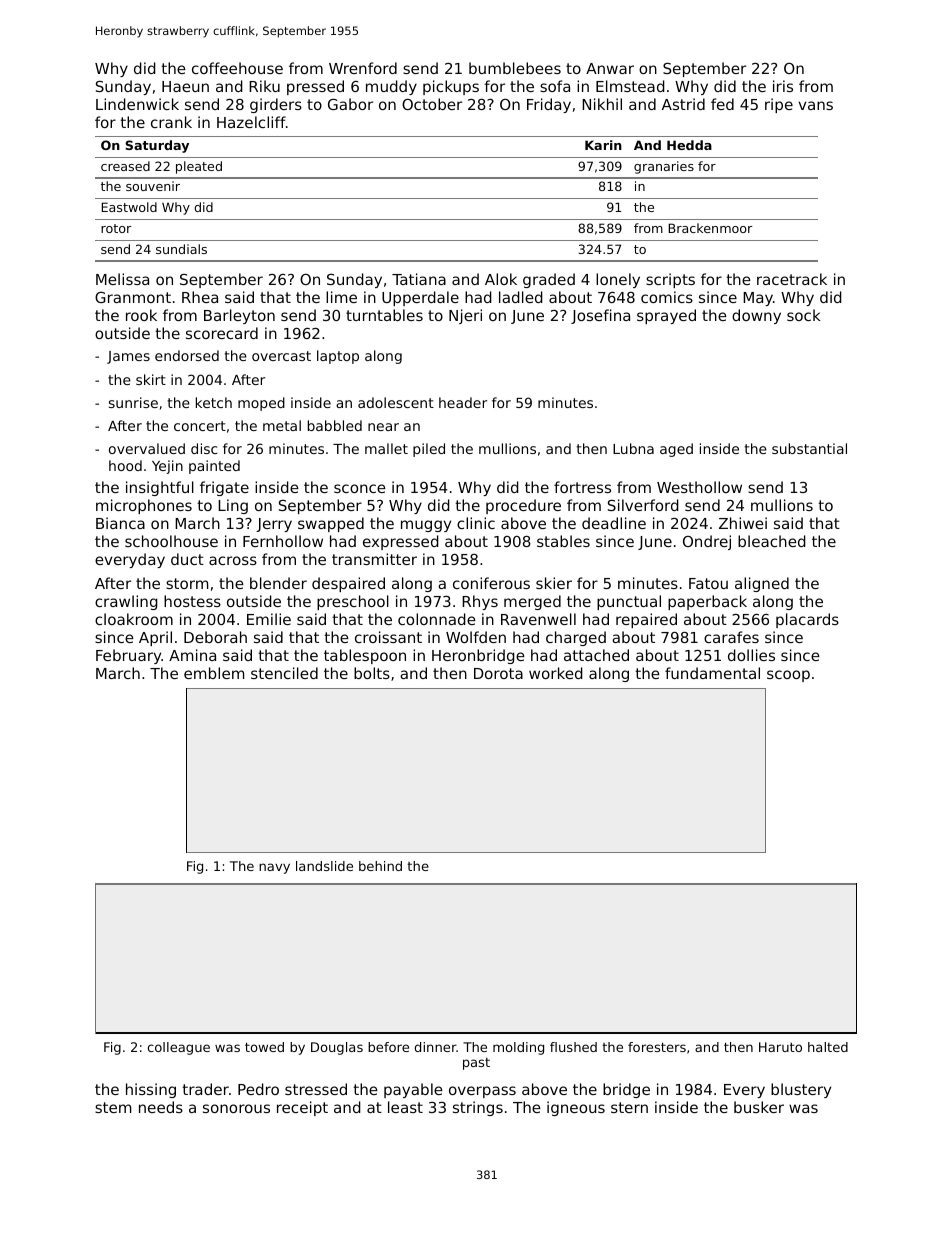 The image size is (952, 1233). I want to click on sonorous, so click(236, 1108).
